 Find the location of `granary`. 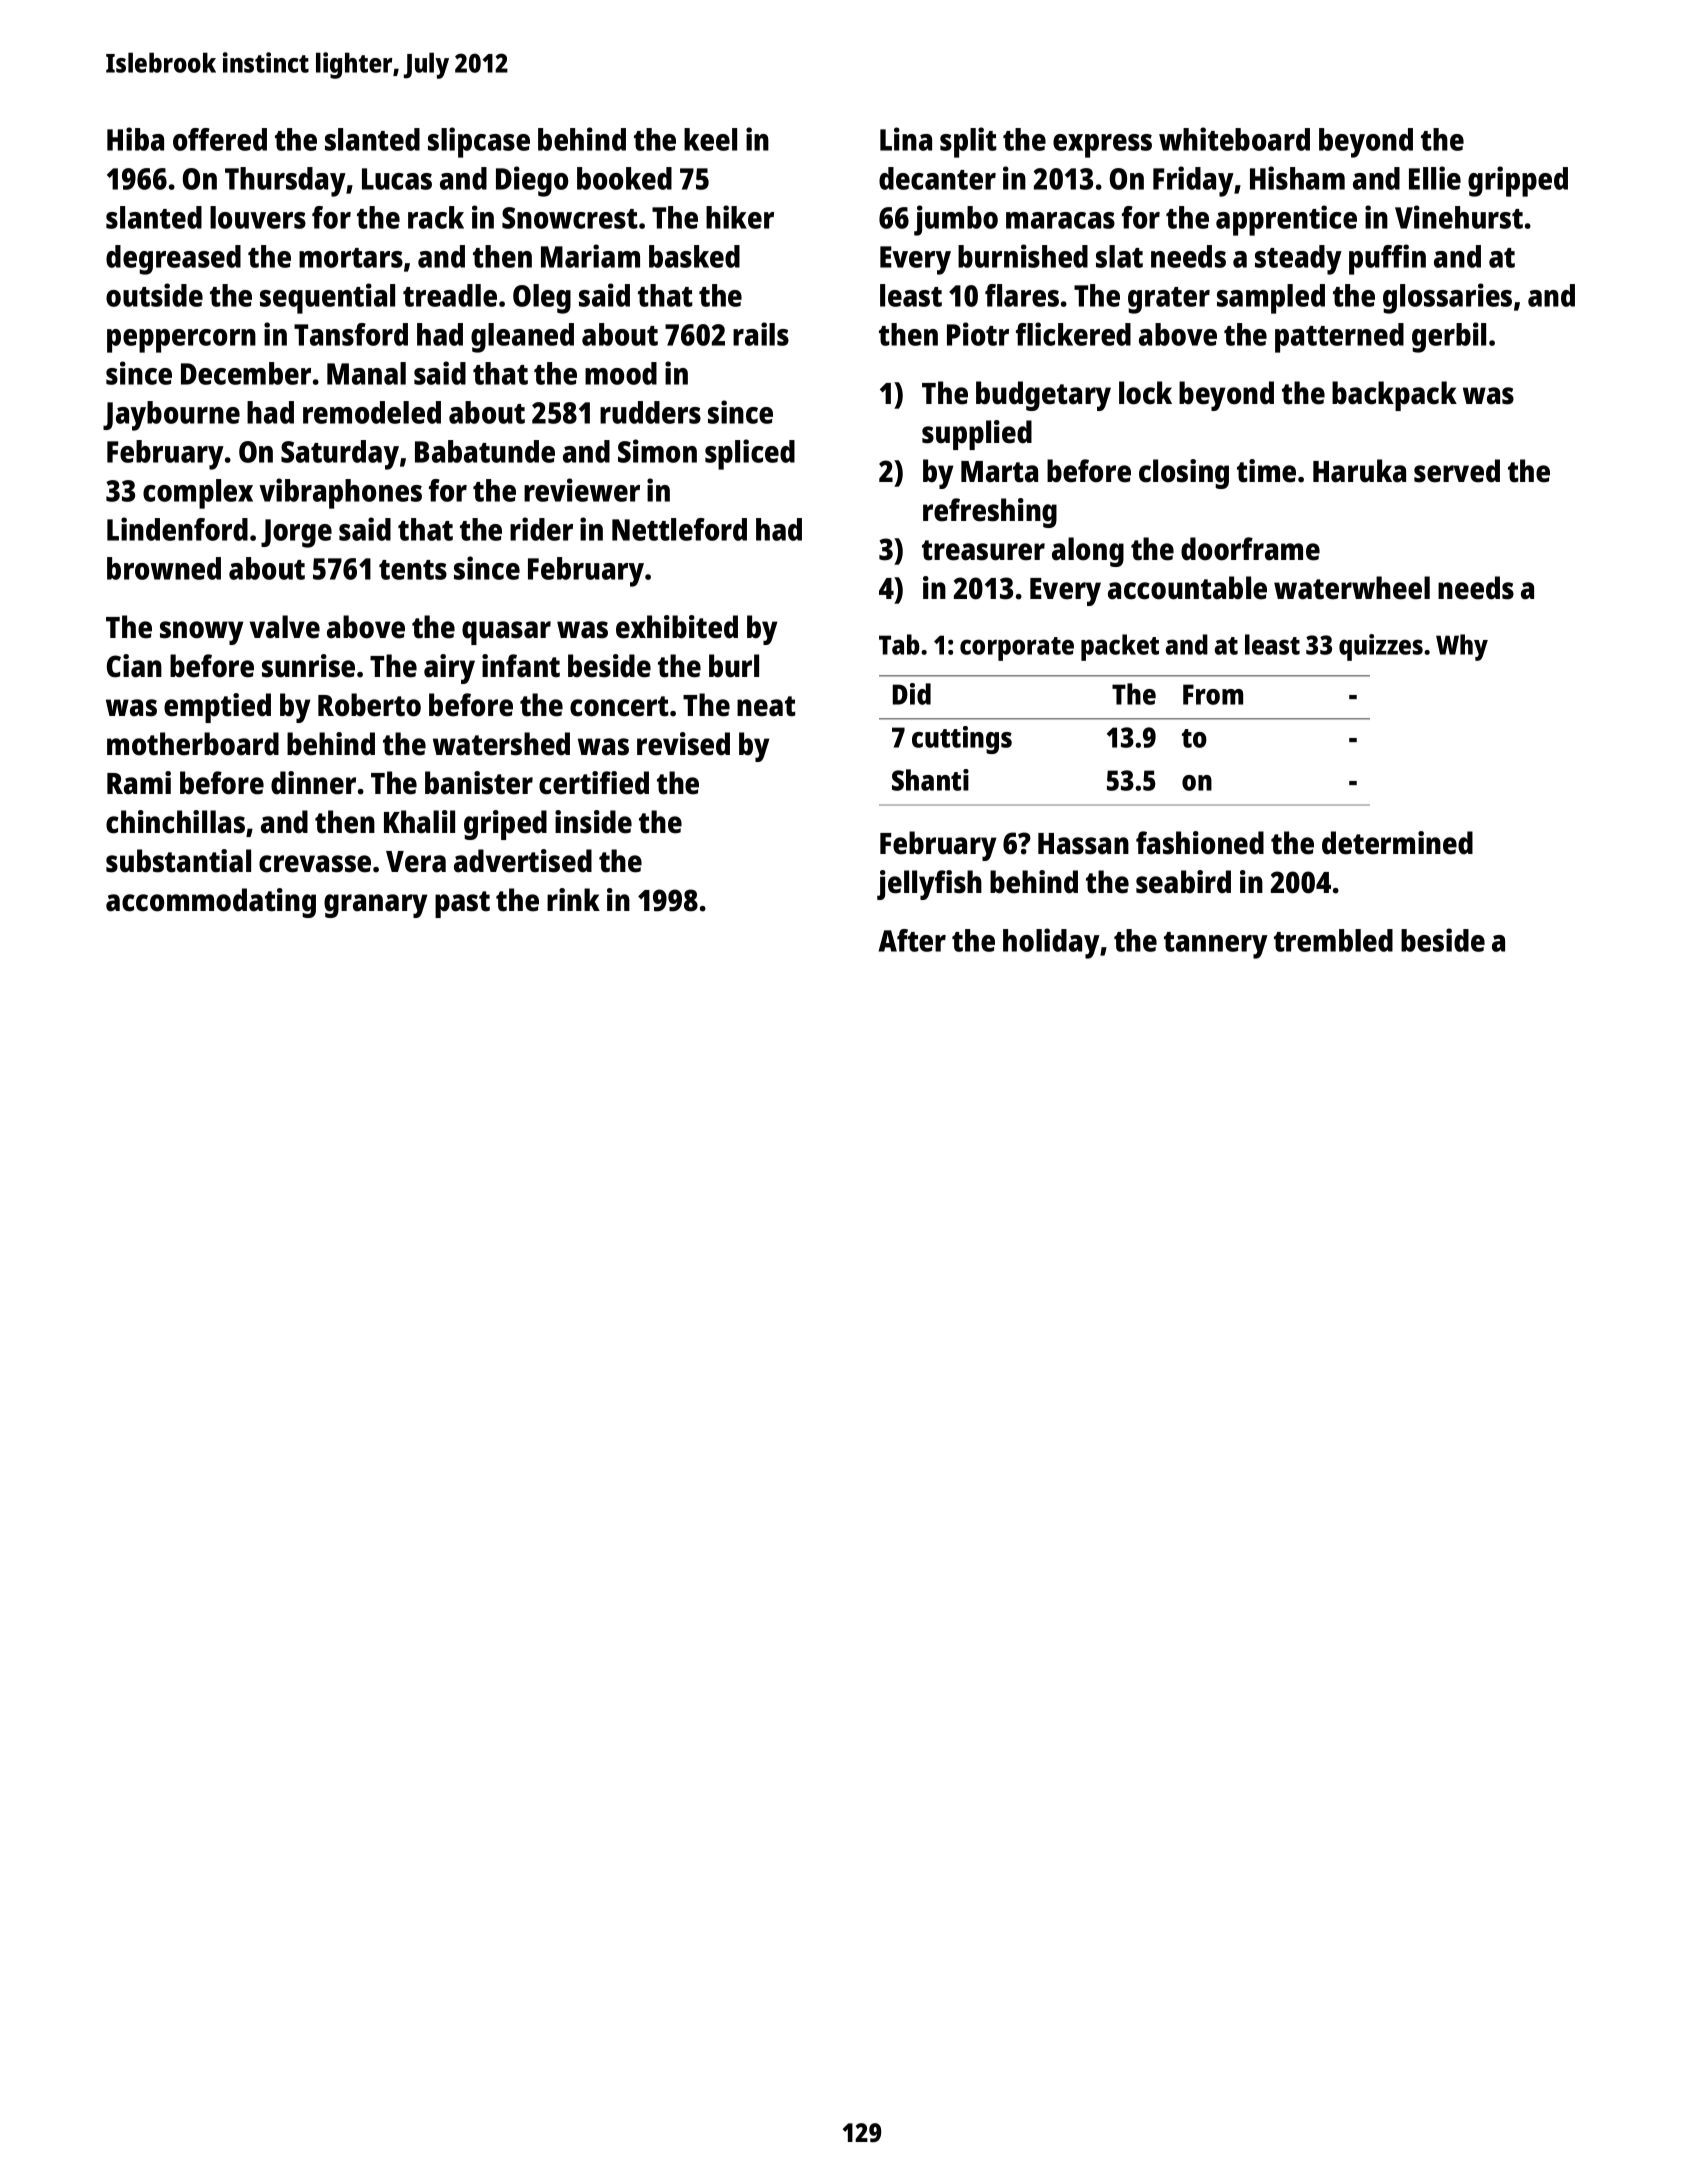

granary is located at coordinates (376, 906).
